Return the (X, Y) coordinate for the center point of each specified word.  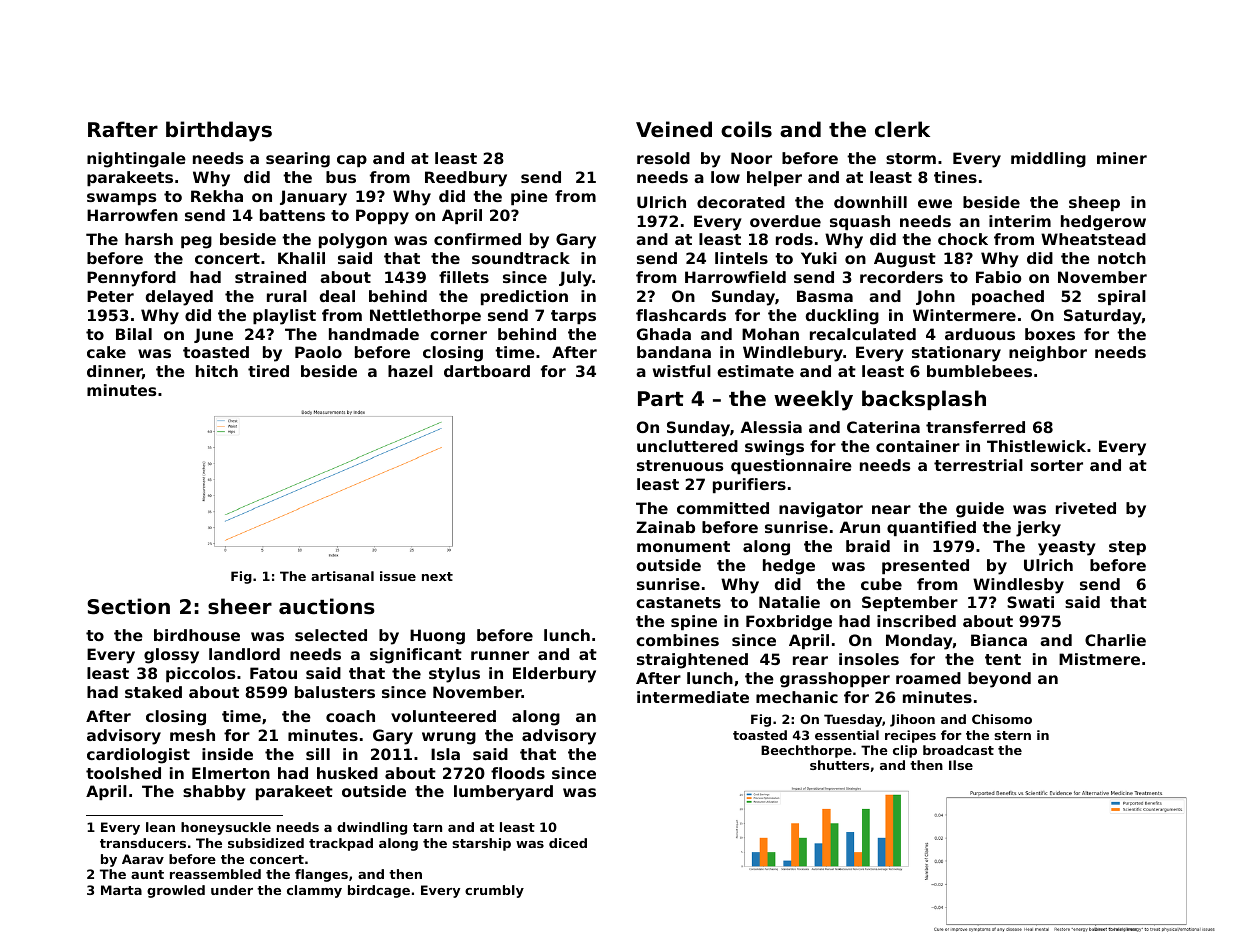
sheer (240, 606)
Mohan (770, 334)
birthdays (219, 131)
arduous (980, 334)
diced (568, 843)
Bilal (134, 334)
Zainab (665, 527)
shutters (839, 765)
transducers (143, 843)
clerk (902, 129)
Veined (674, 129)
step (1127, 548)
